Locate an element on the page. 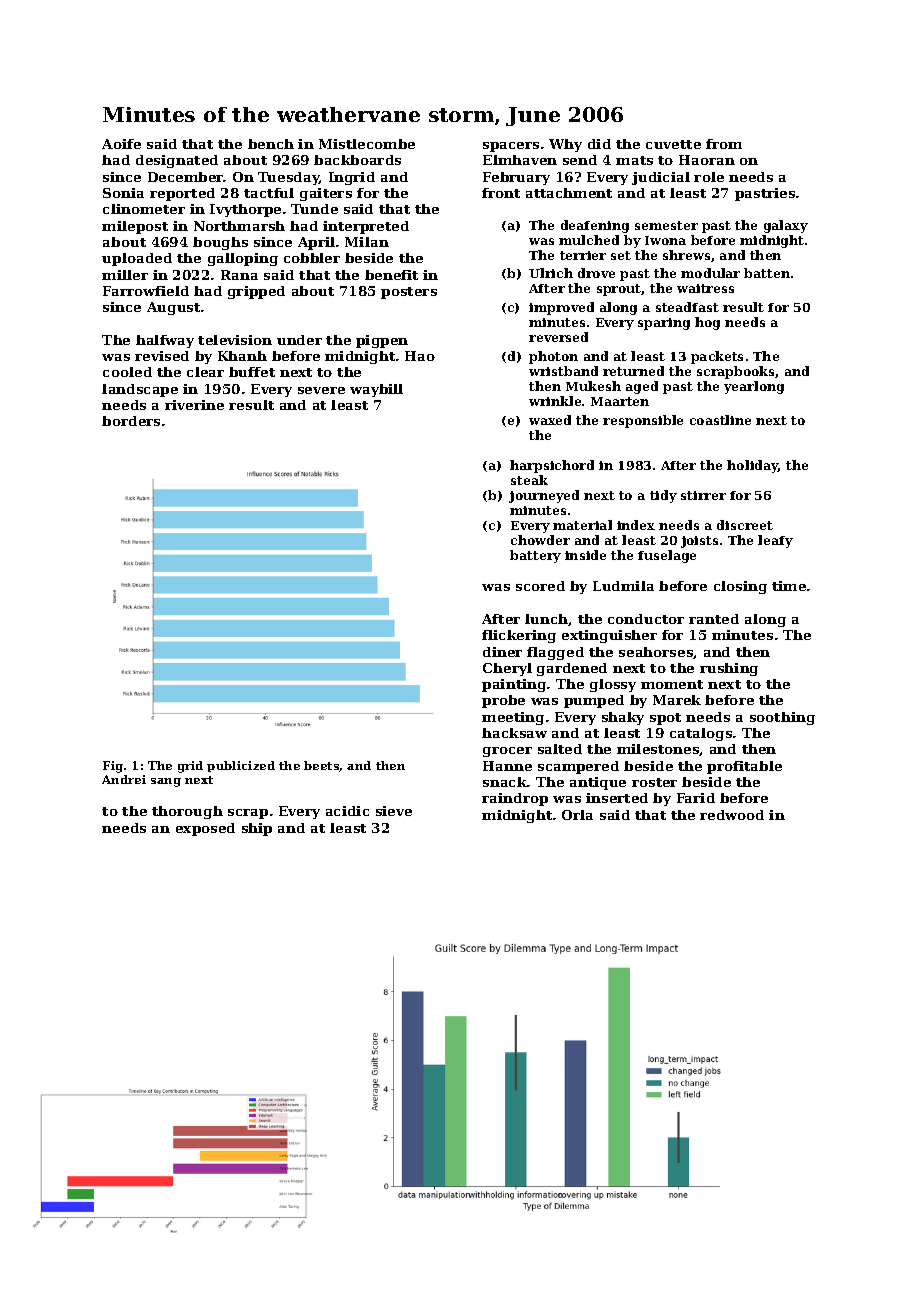  under is located at coordinates (299, 340).
